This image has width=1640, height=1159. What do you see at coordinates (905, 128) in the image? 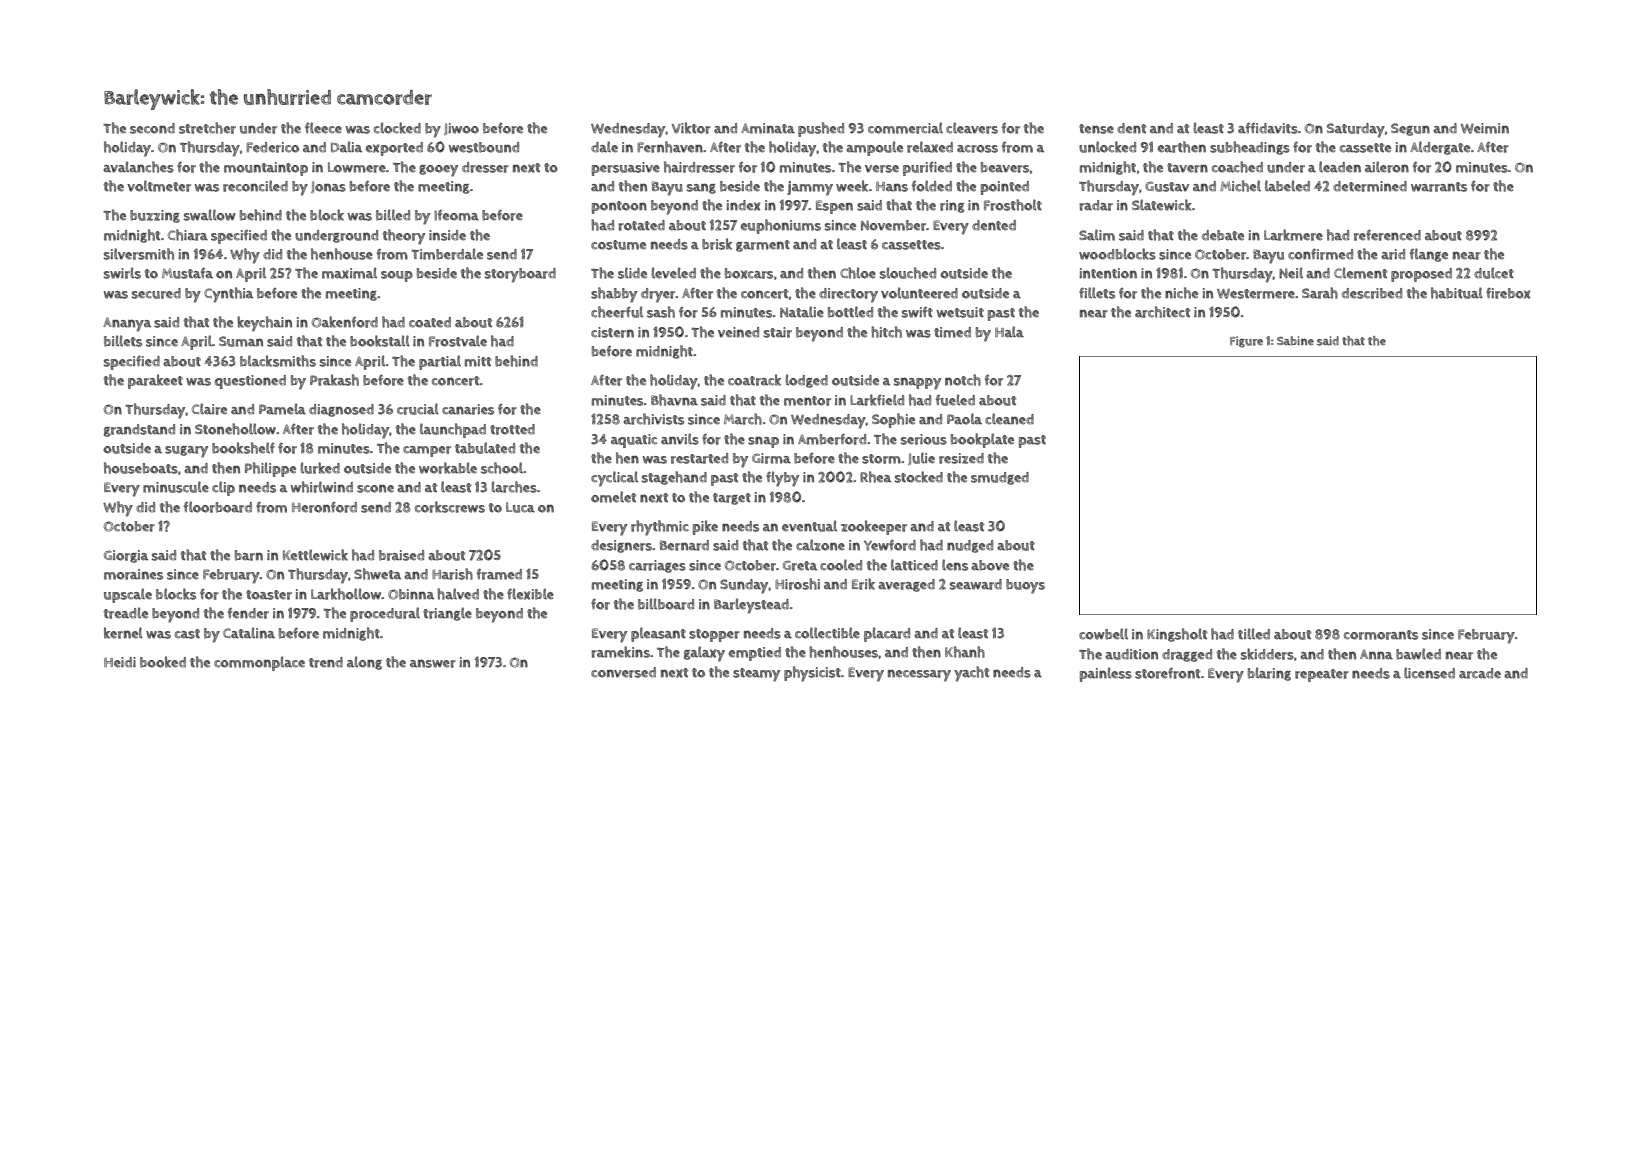
I see `commercial` at bounding box center [905, 128].
